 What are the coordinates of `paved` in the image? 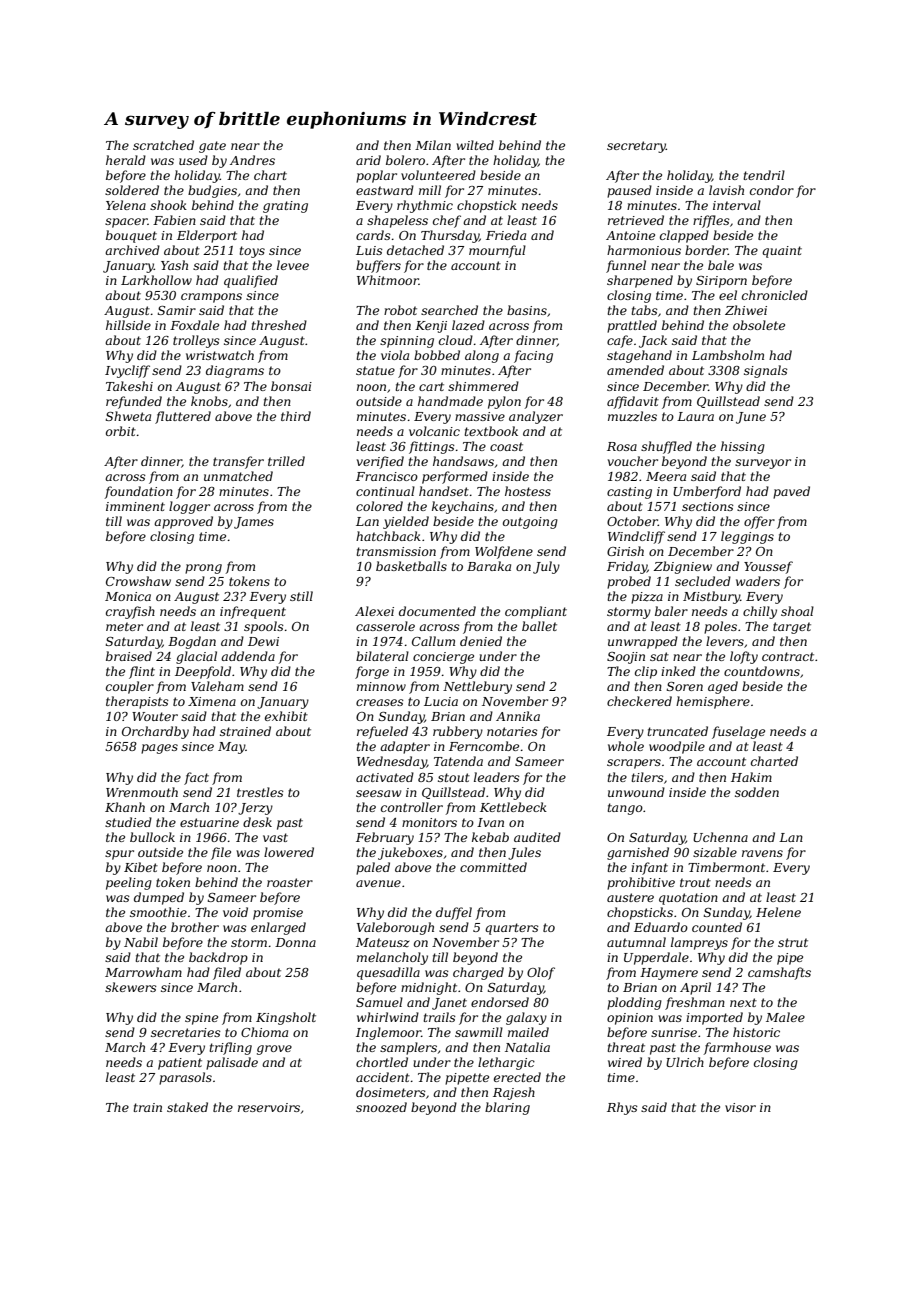 It's located at (791, 492).
